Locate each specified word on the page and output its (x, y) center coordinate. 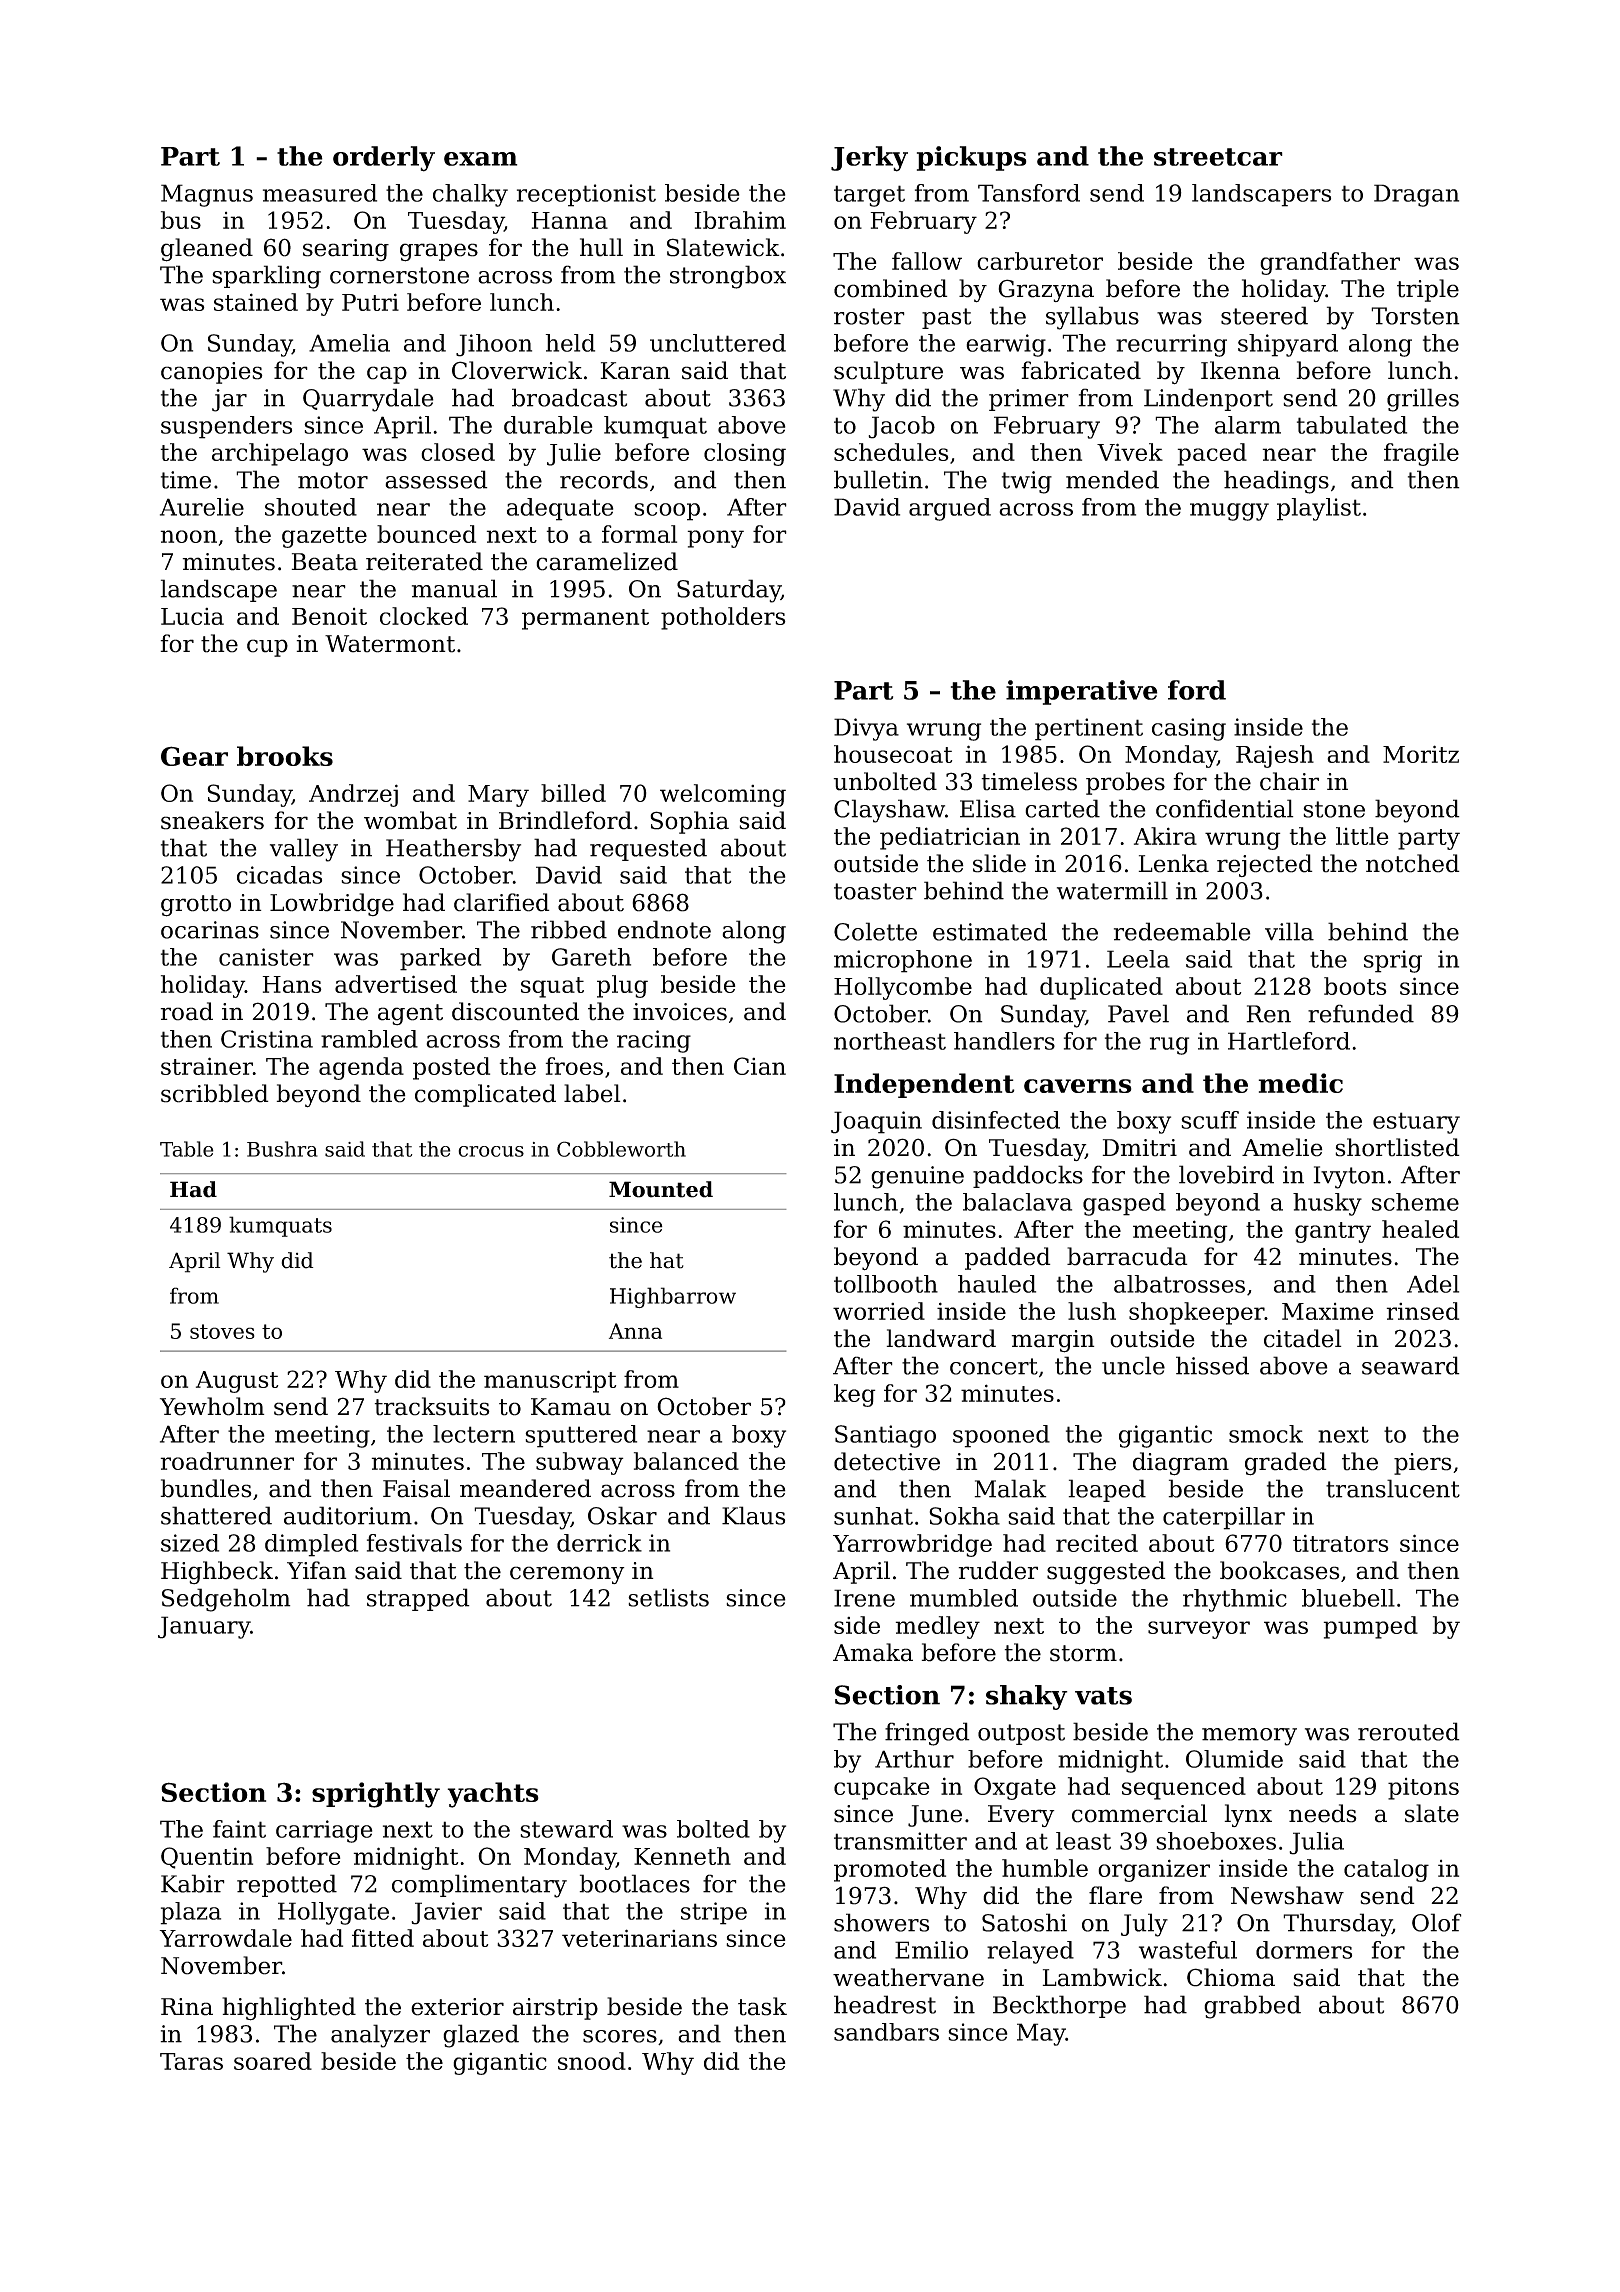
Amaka (873, 1652)
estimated (990, 931)
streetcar (1218, 157)
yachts (493, 1795)
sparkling (266, 277)
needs (1323, 1813)
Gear (194, 756)
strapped (418, 1599)
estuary (1416, 1123)
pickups (972, 158)
